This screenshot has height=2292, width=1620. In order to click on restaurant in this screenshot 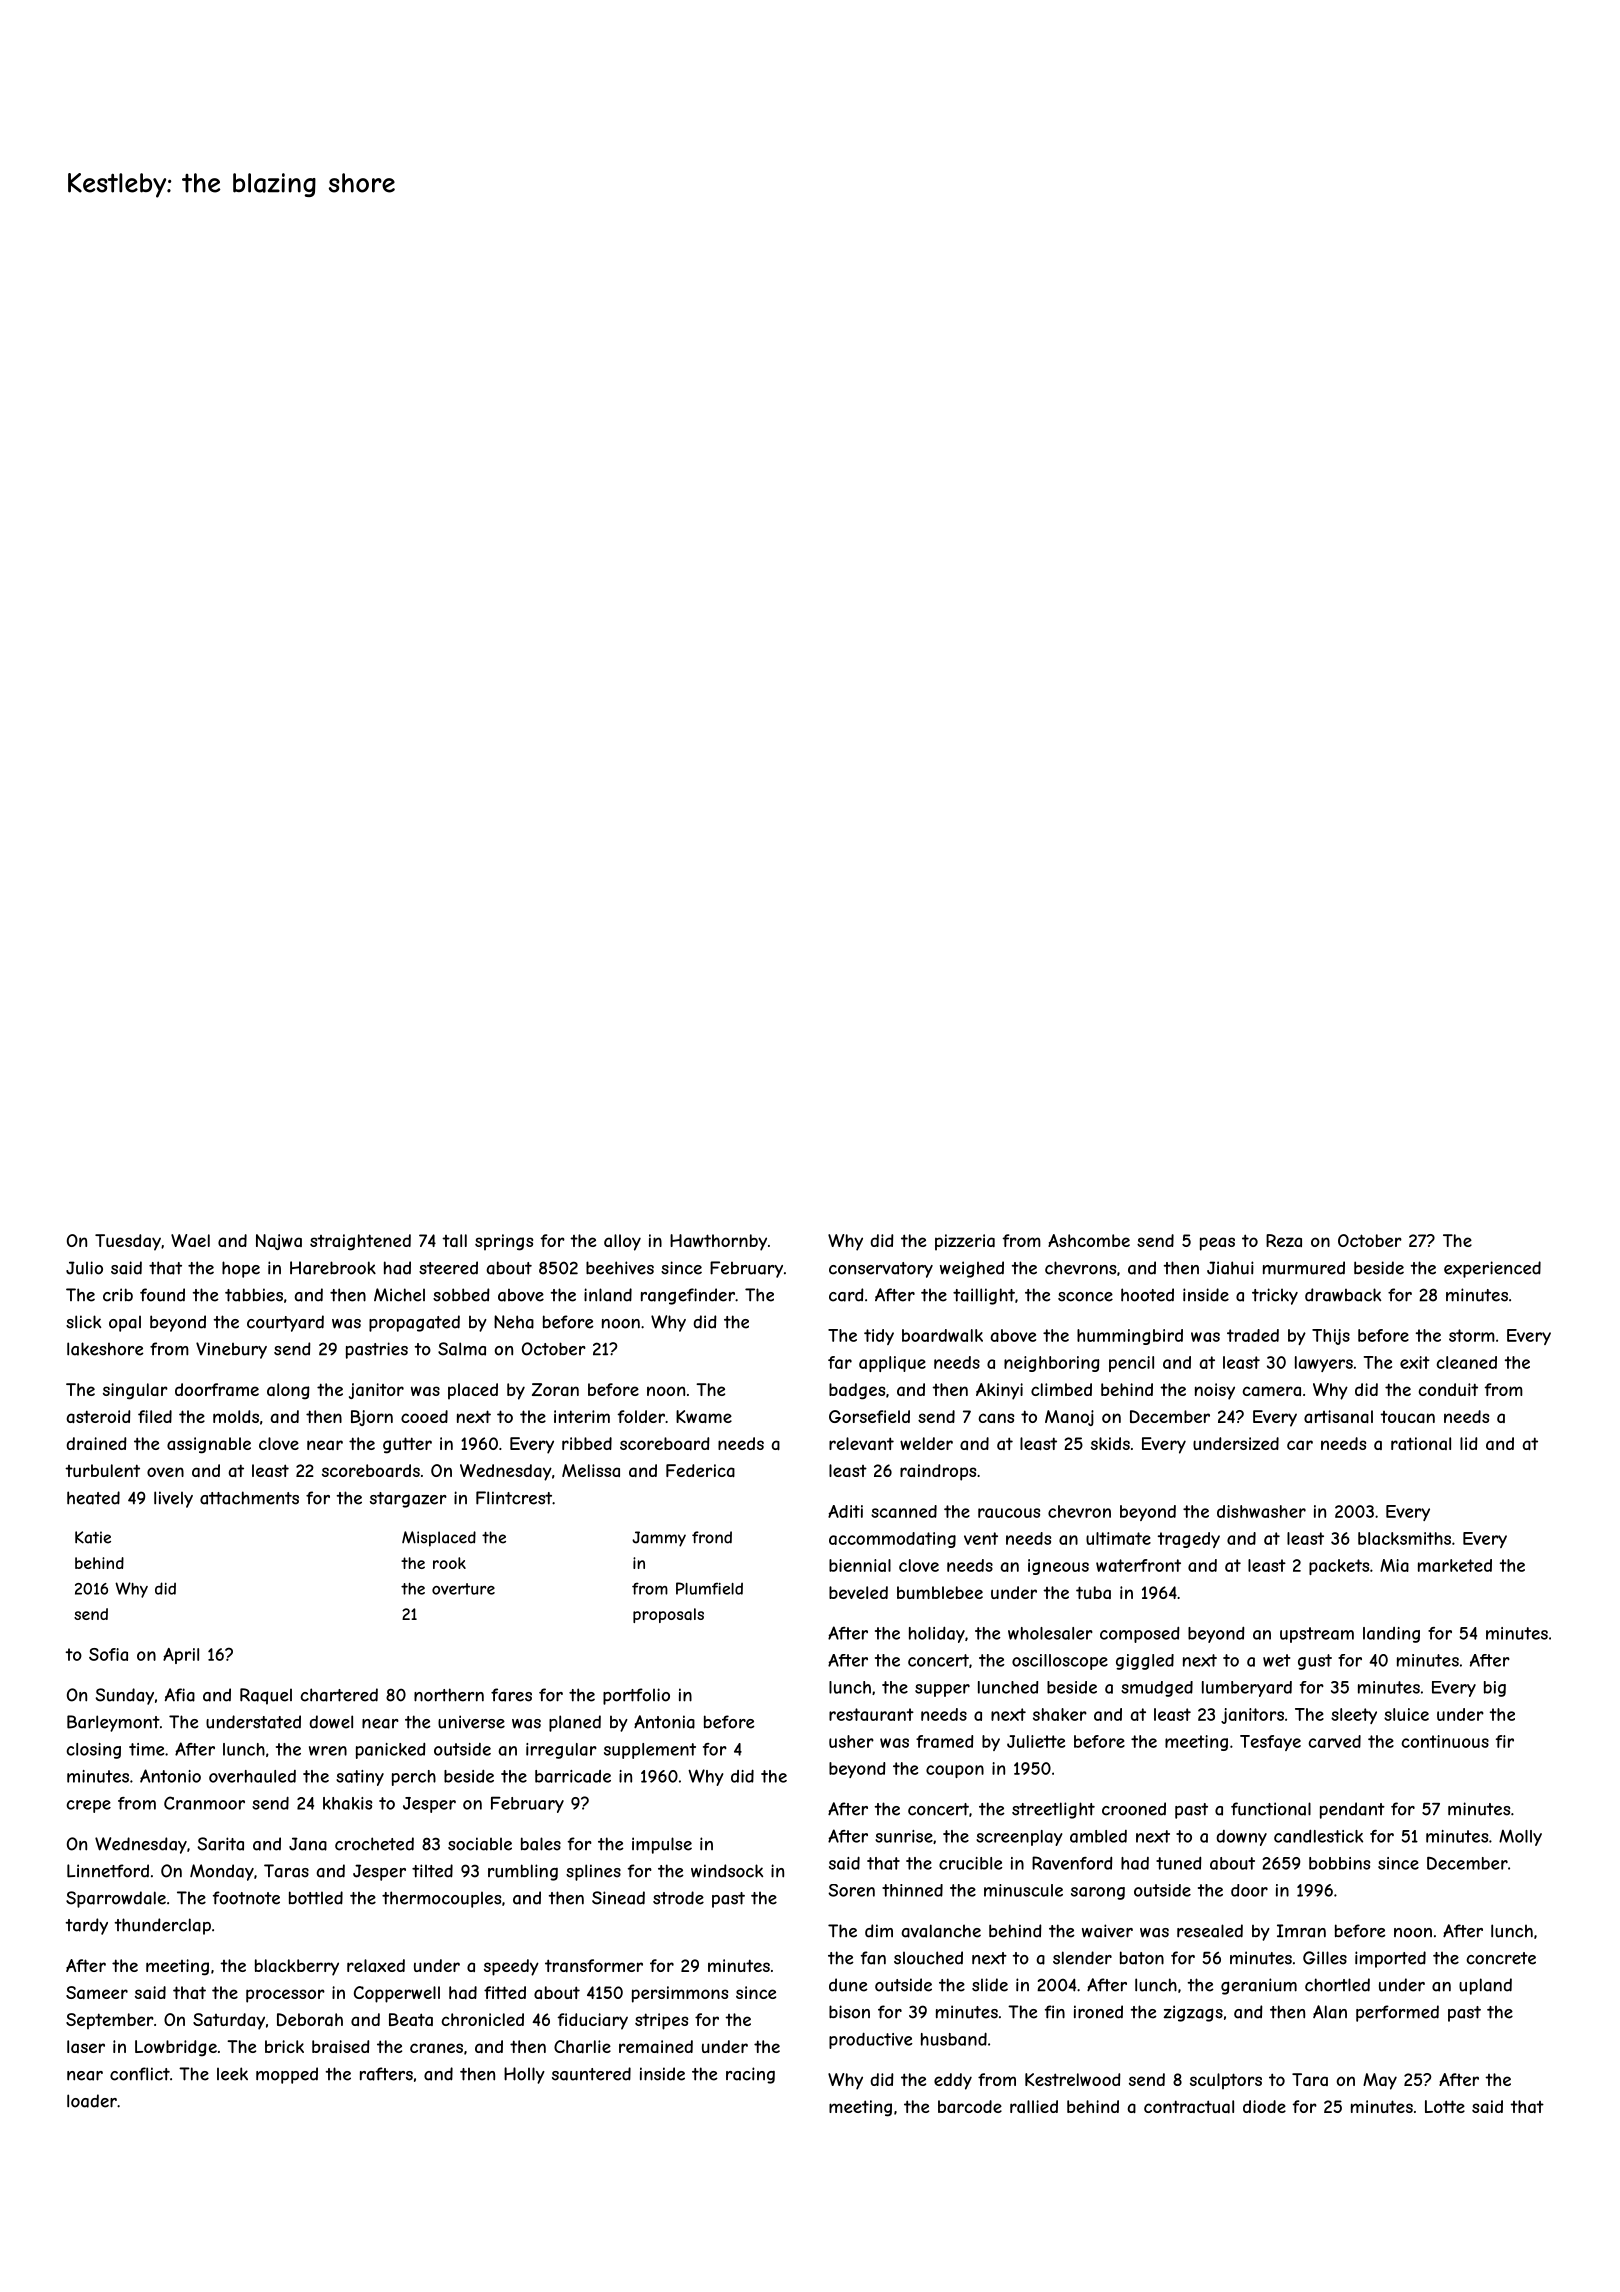, I will do `click(871, 1714)`.
